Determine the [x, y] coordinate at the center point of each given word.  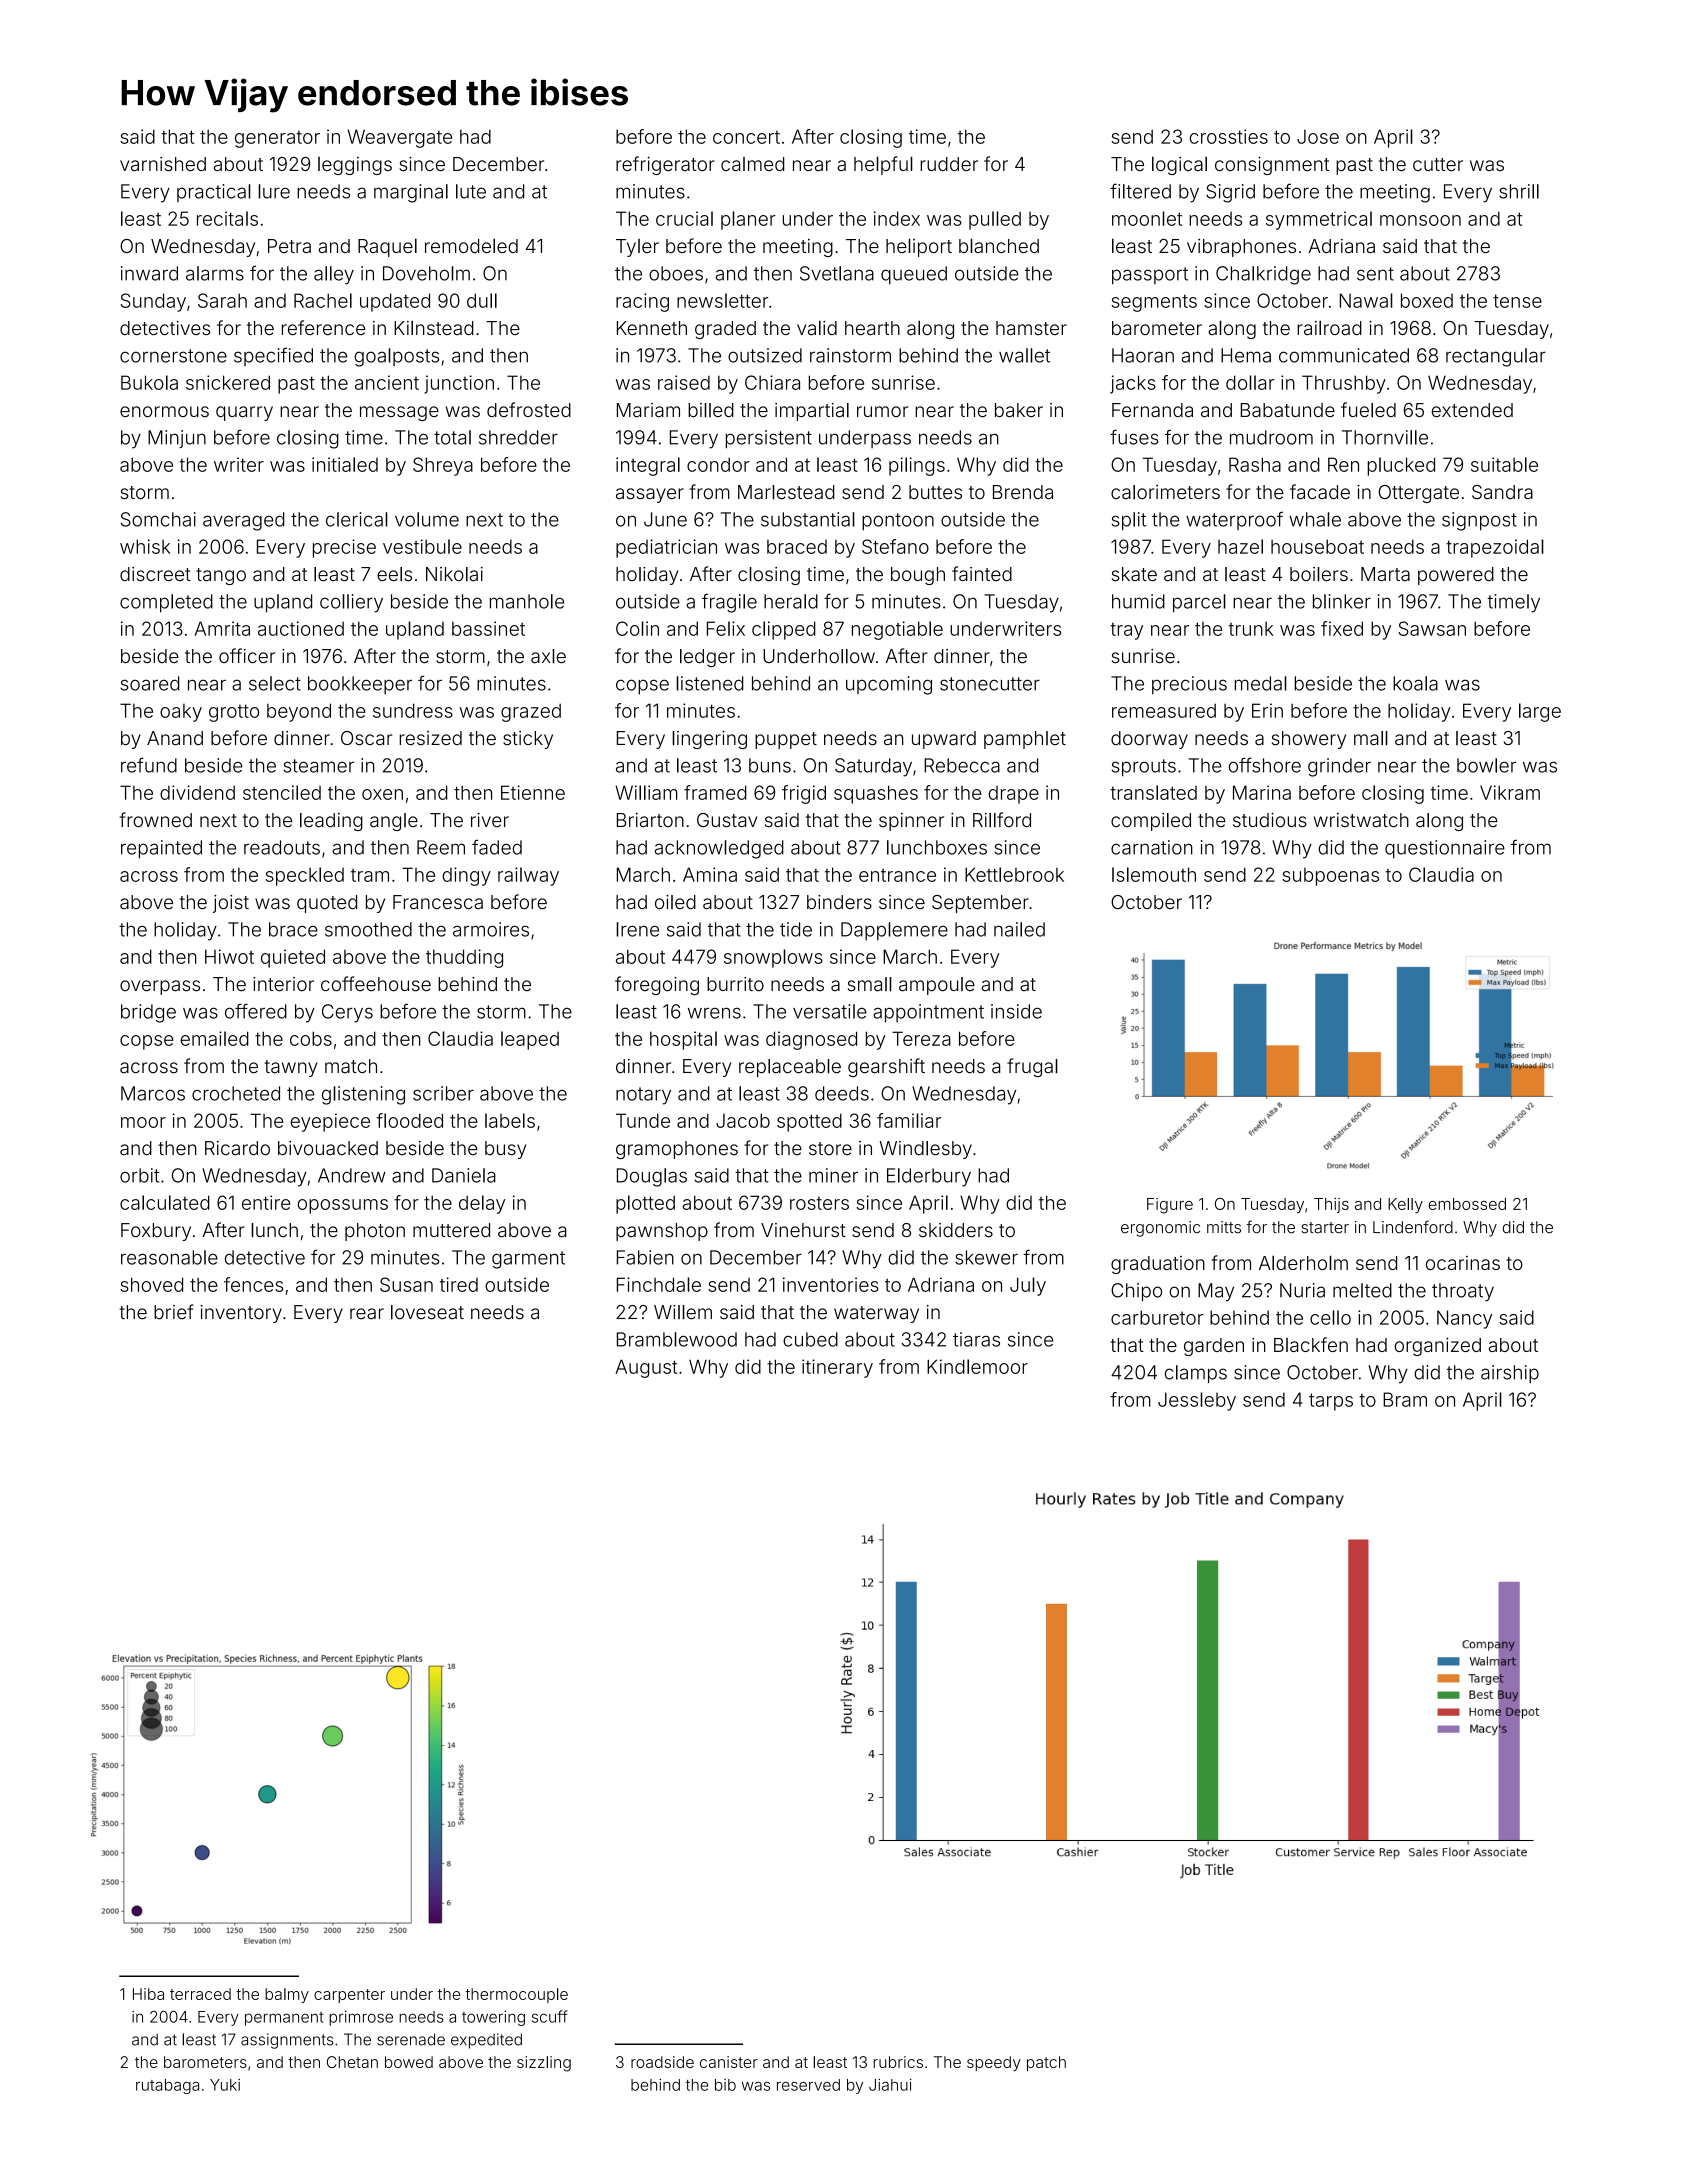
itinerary [837, 1368]
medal [1261, 683]
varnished [163, 164]
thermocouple [516, 1995]
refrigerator [665, 165]
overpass [160, 987]
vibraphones [1241, 248]
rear [367, 1314]
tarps [1331, 1402]
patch [1046, 2063]
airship [1510, 1374]
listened [709, 683]
